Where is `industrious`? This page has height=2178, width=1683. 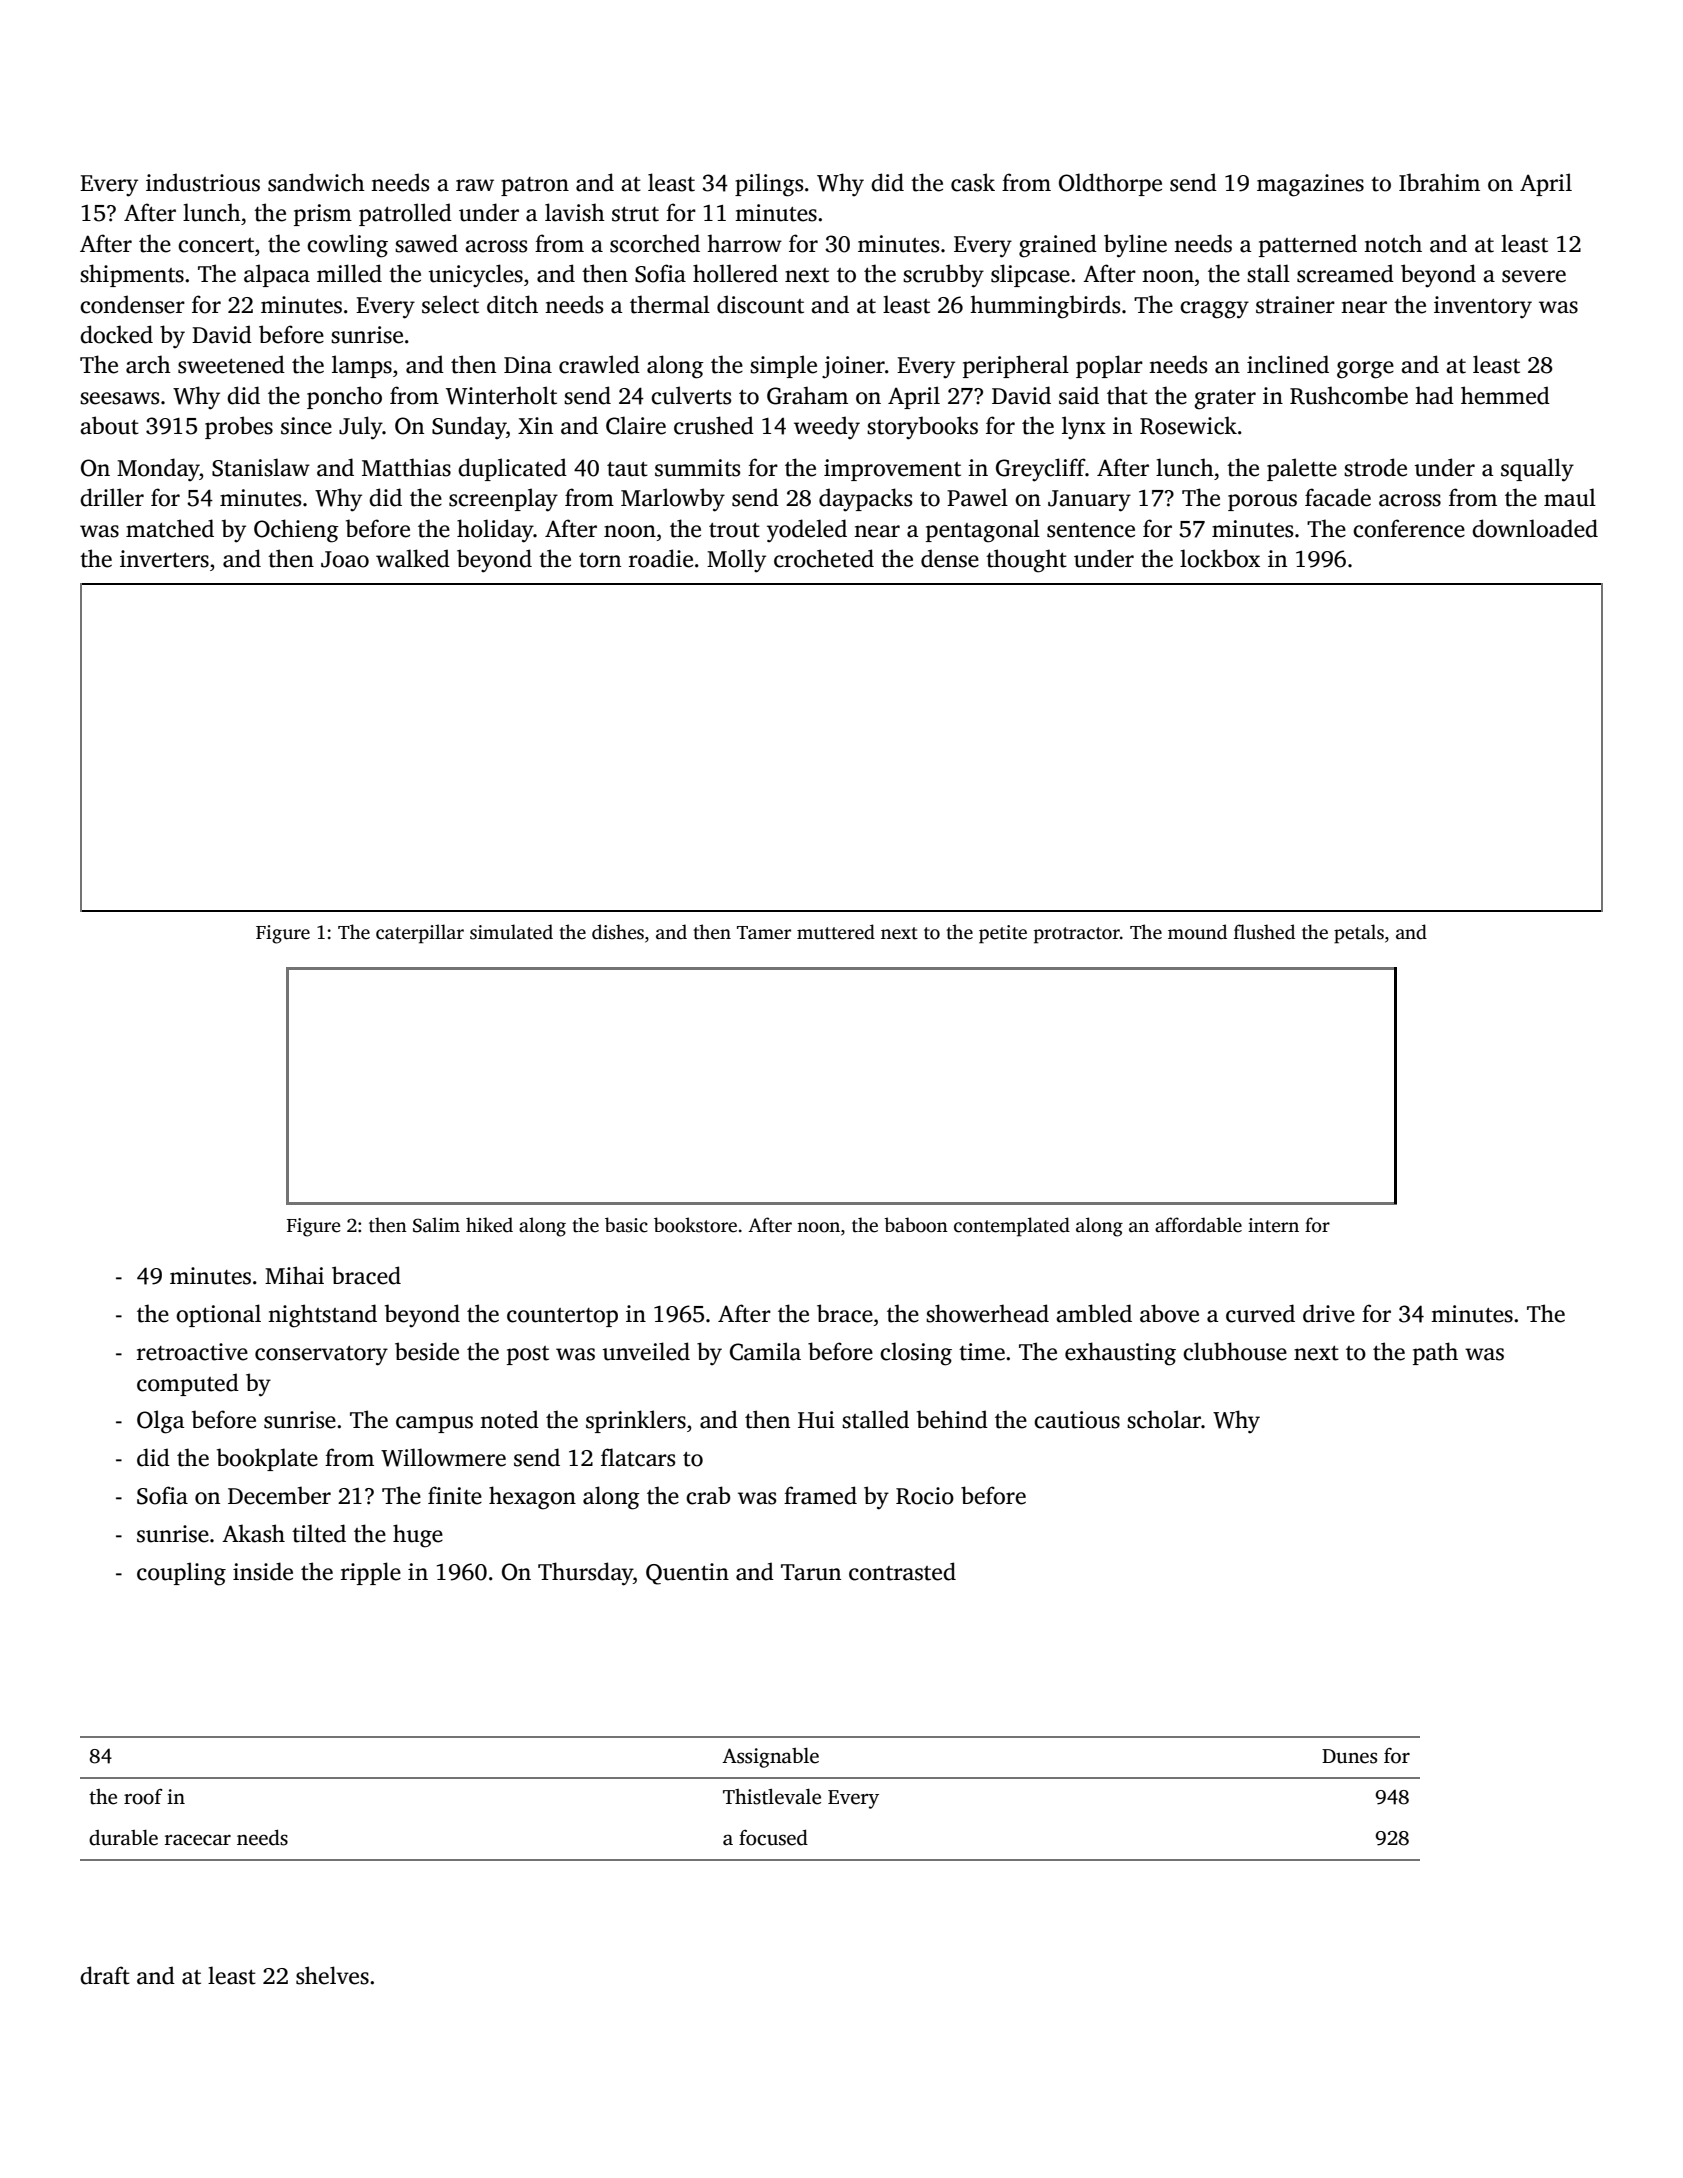
industrious is located at coordinates (203, 182).
